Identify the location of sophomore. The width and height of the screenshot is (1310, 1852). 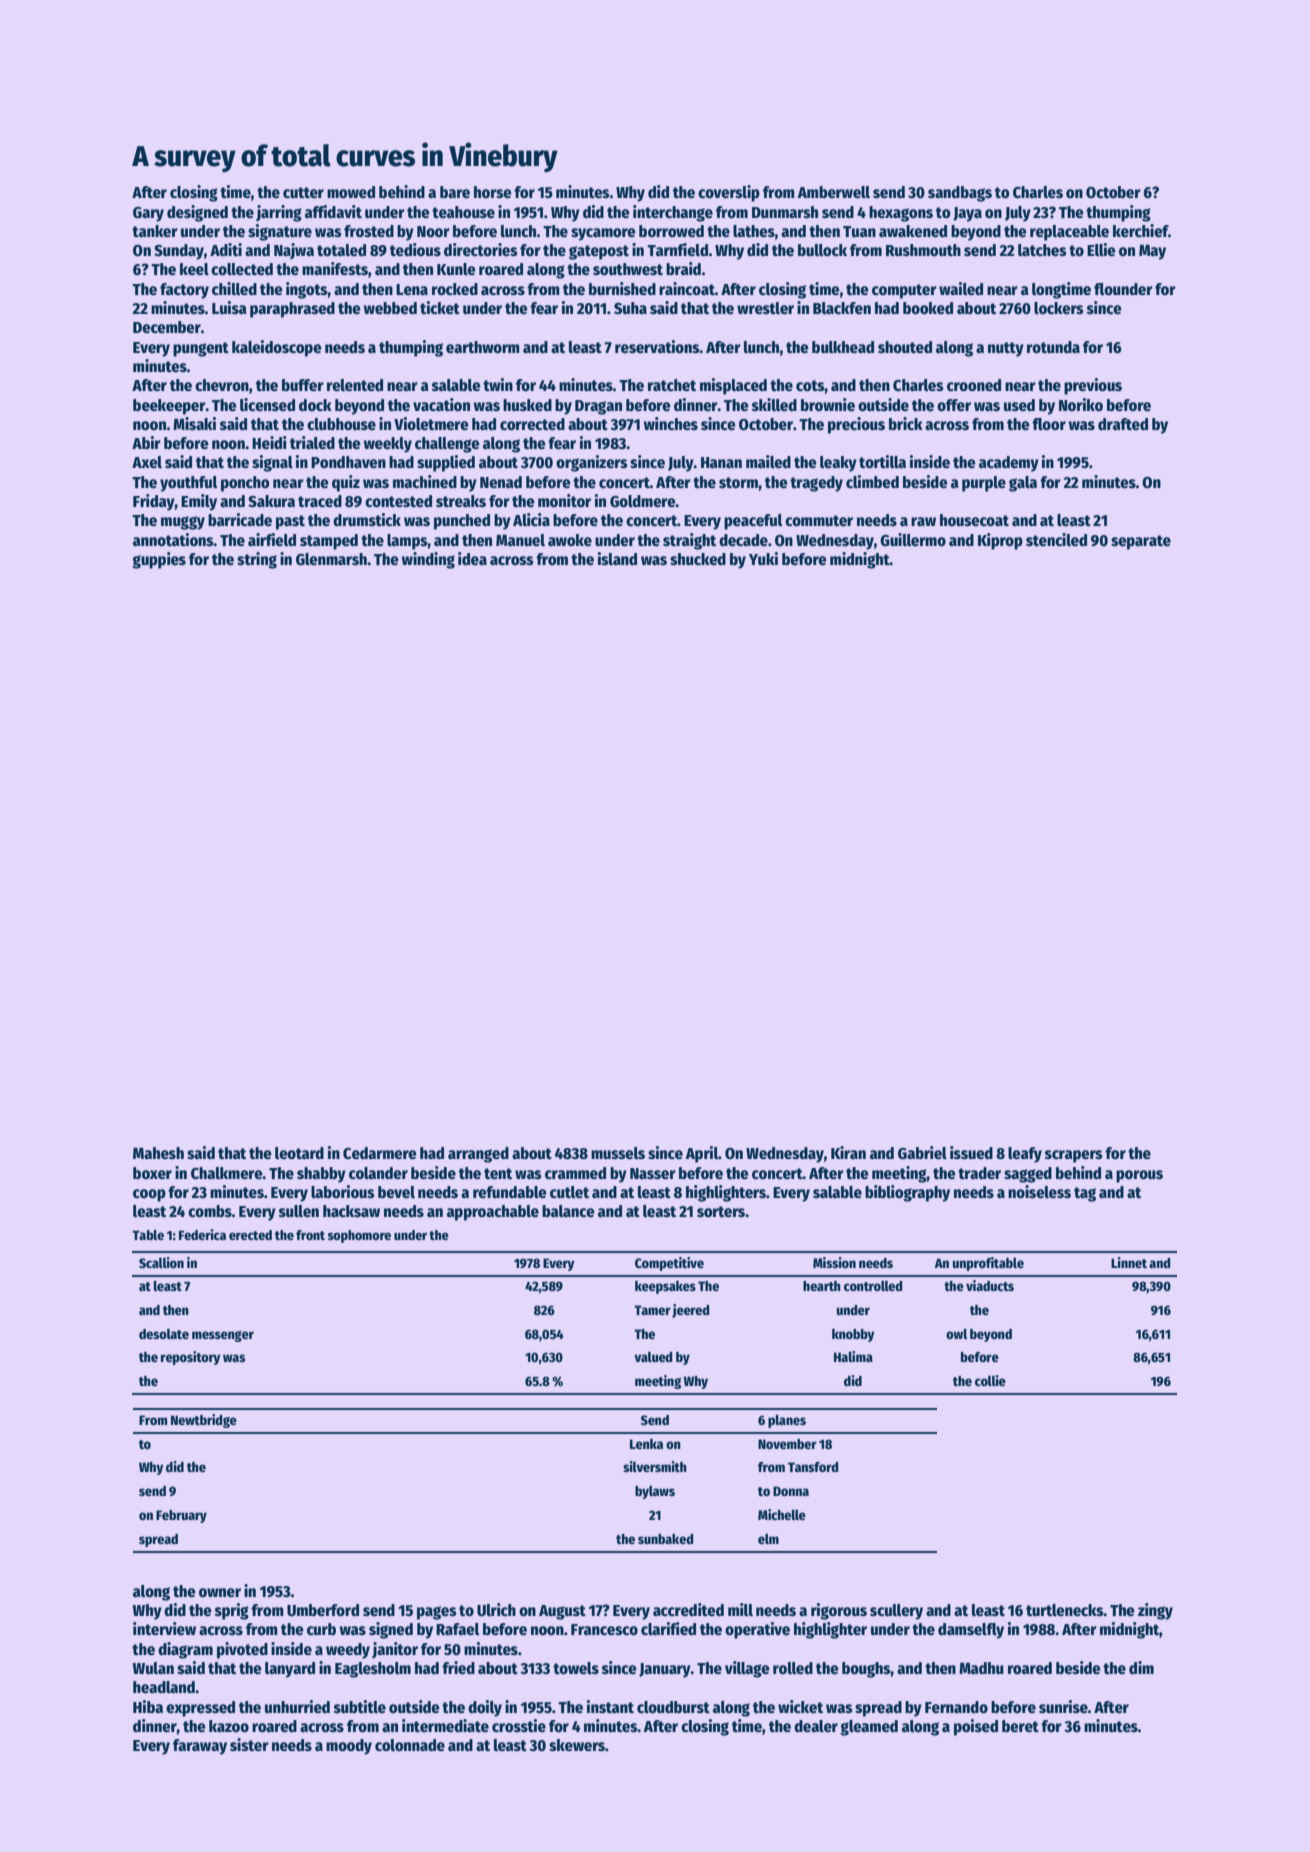
(359, 1236).
